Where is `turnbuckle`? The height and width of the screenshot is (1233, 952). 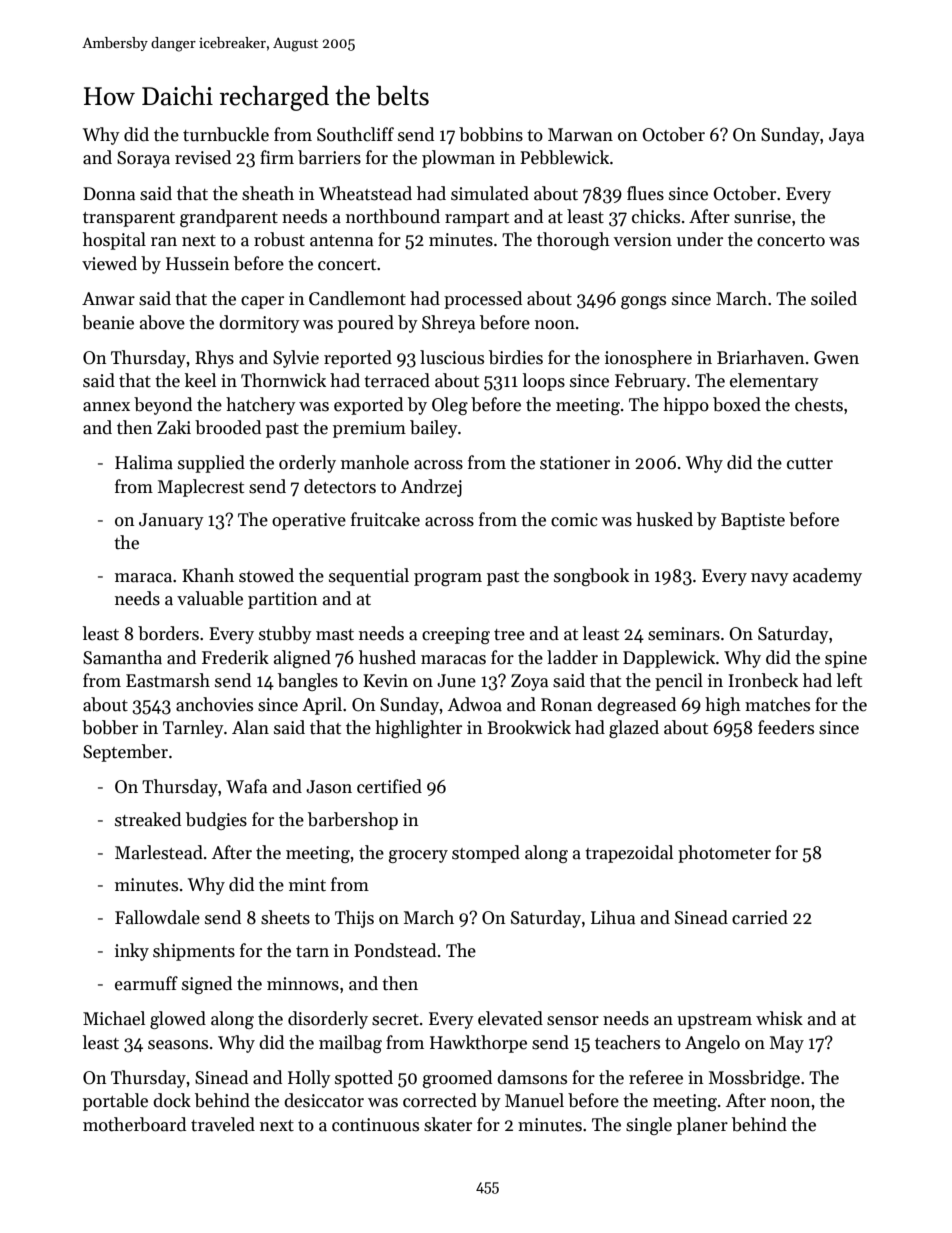 turnbuckle is located at coordinates (226, 134).
